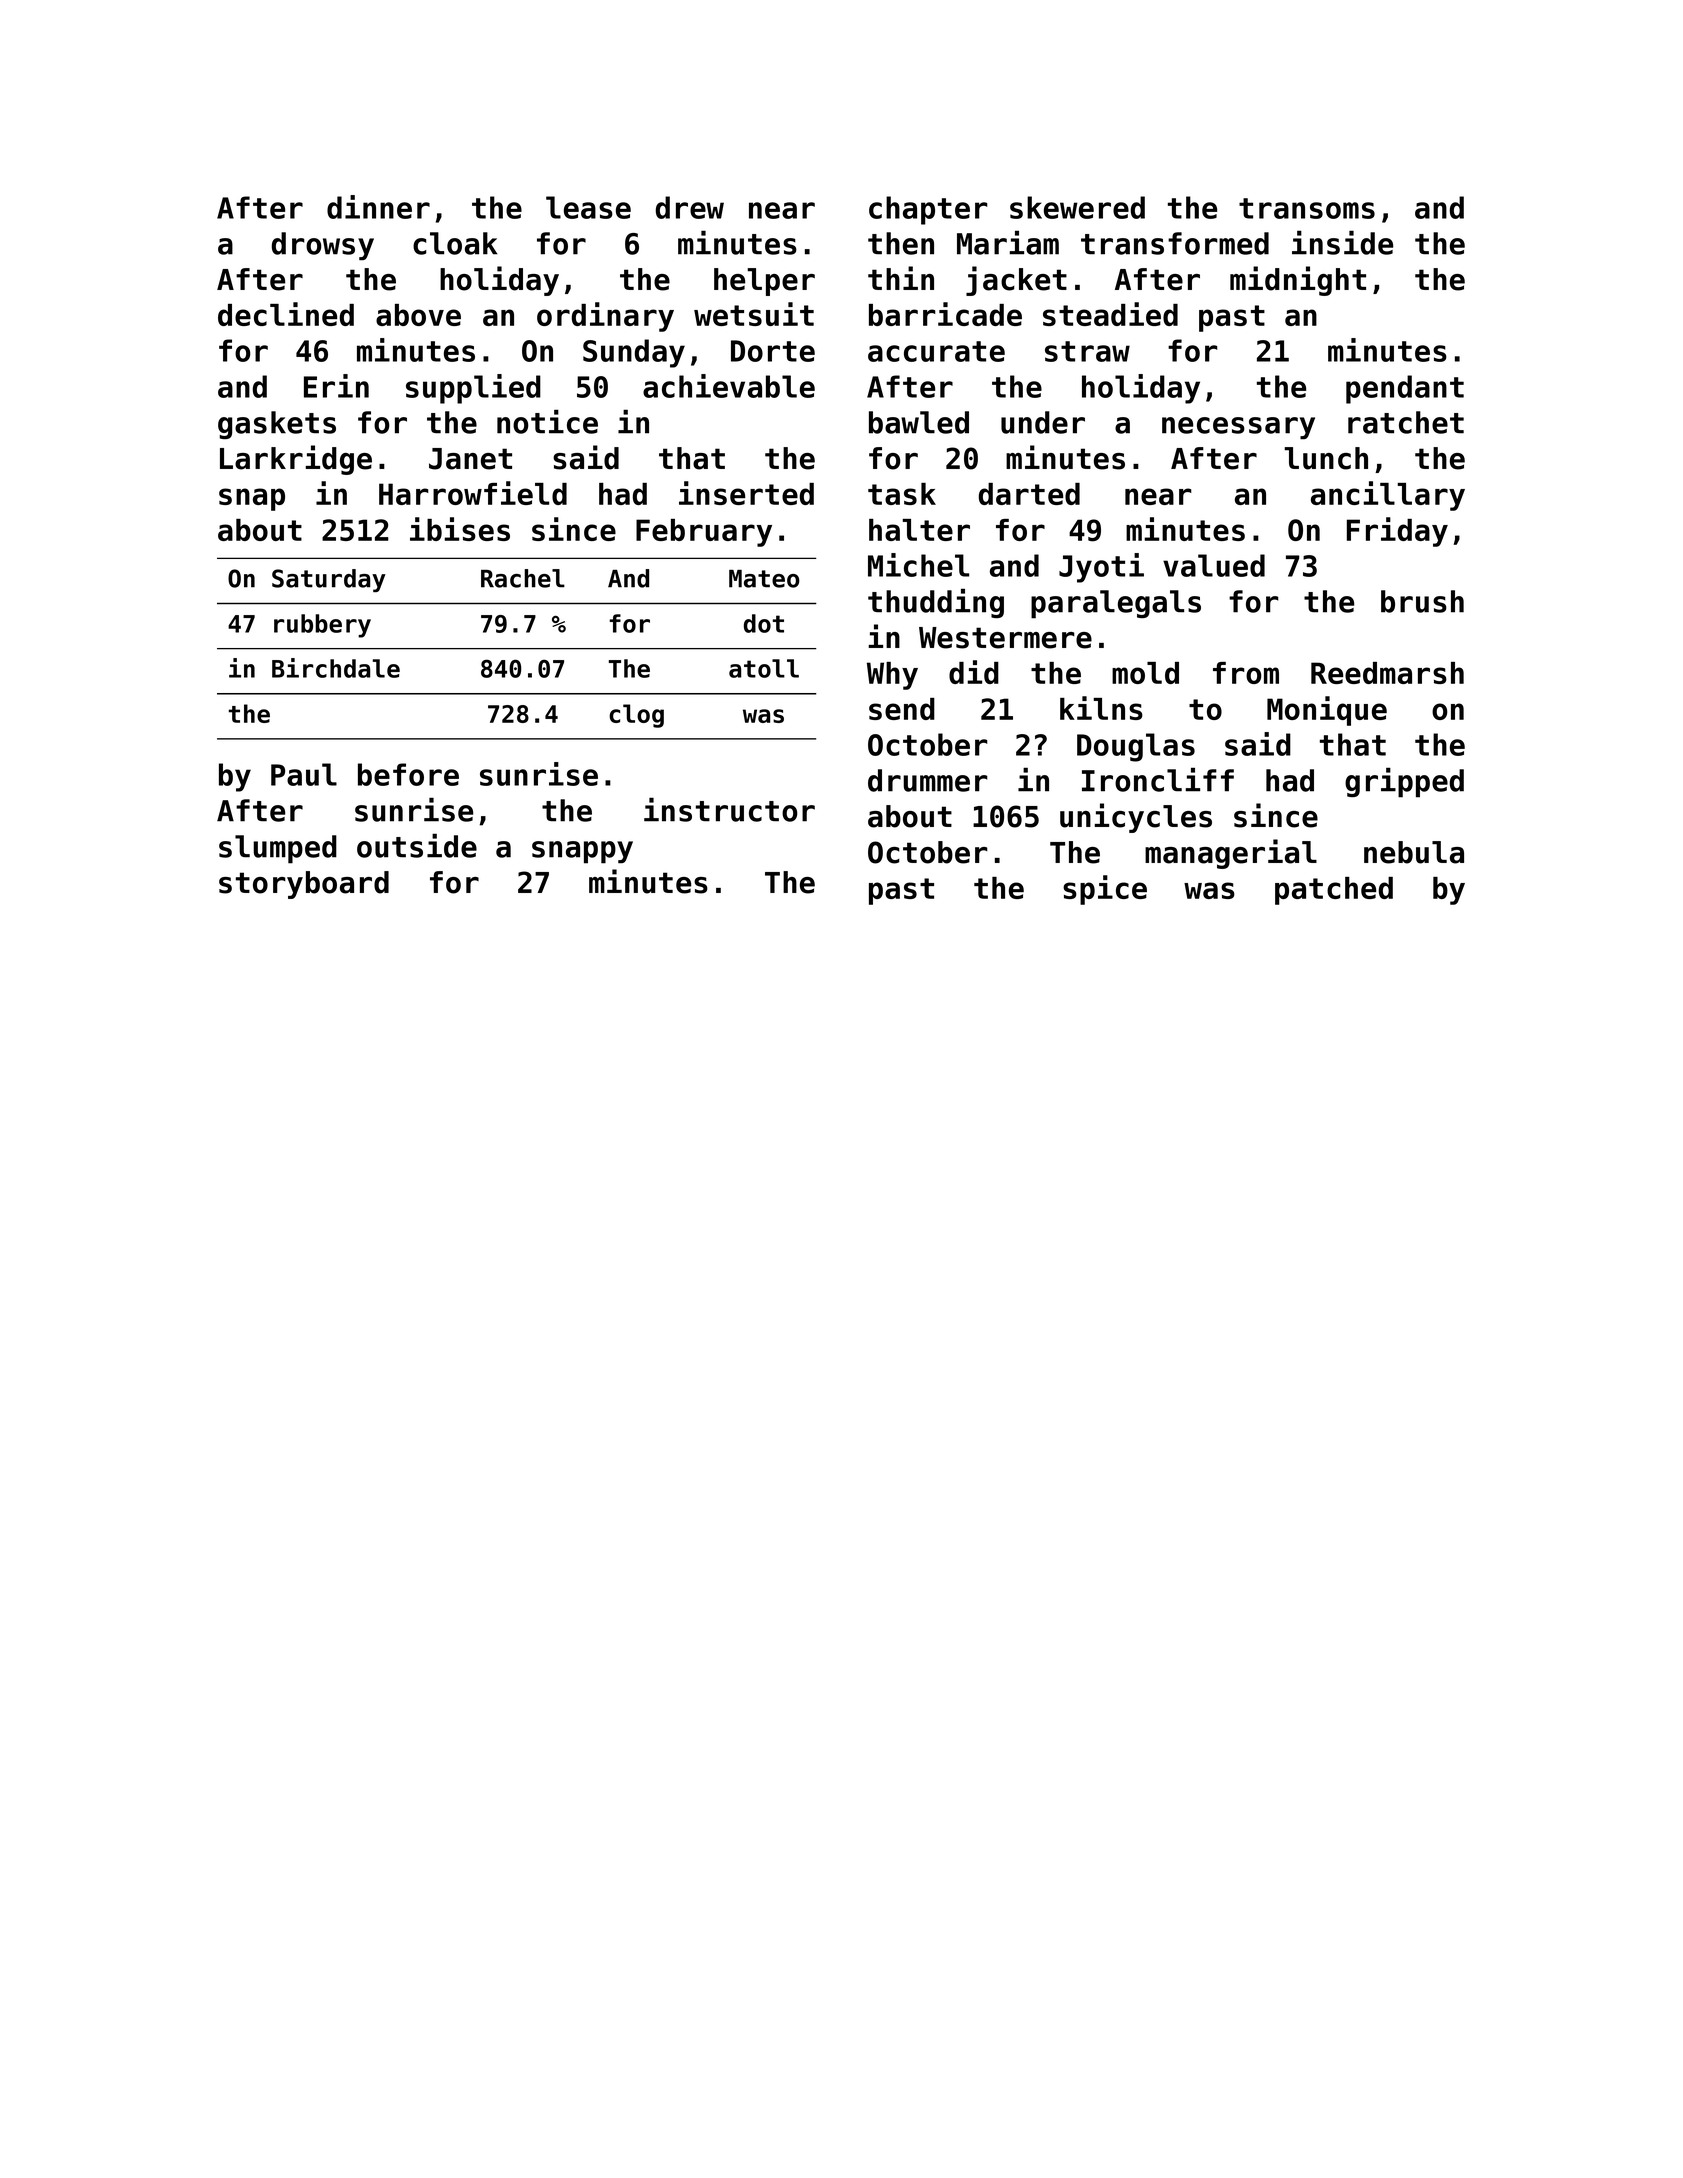 The image size is (1683, 2178). Describe the element at coordinates (1175, 243) in the screenshot. I see `transformed` at that location.
